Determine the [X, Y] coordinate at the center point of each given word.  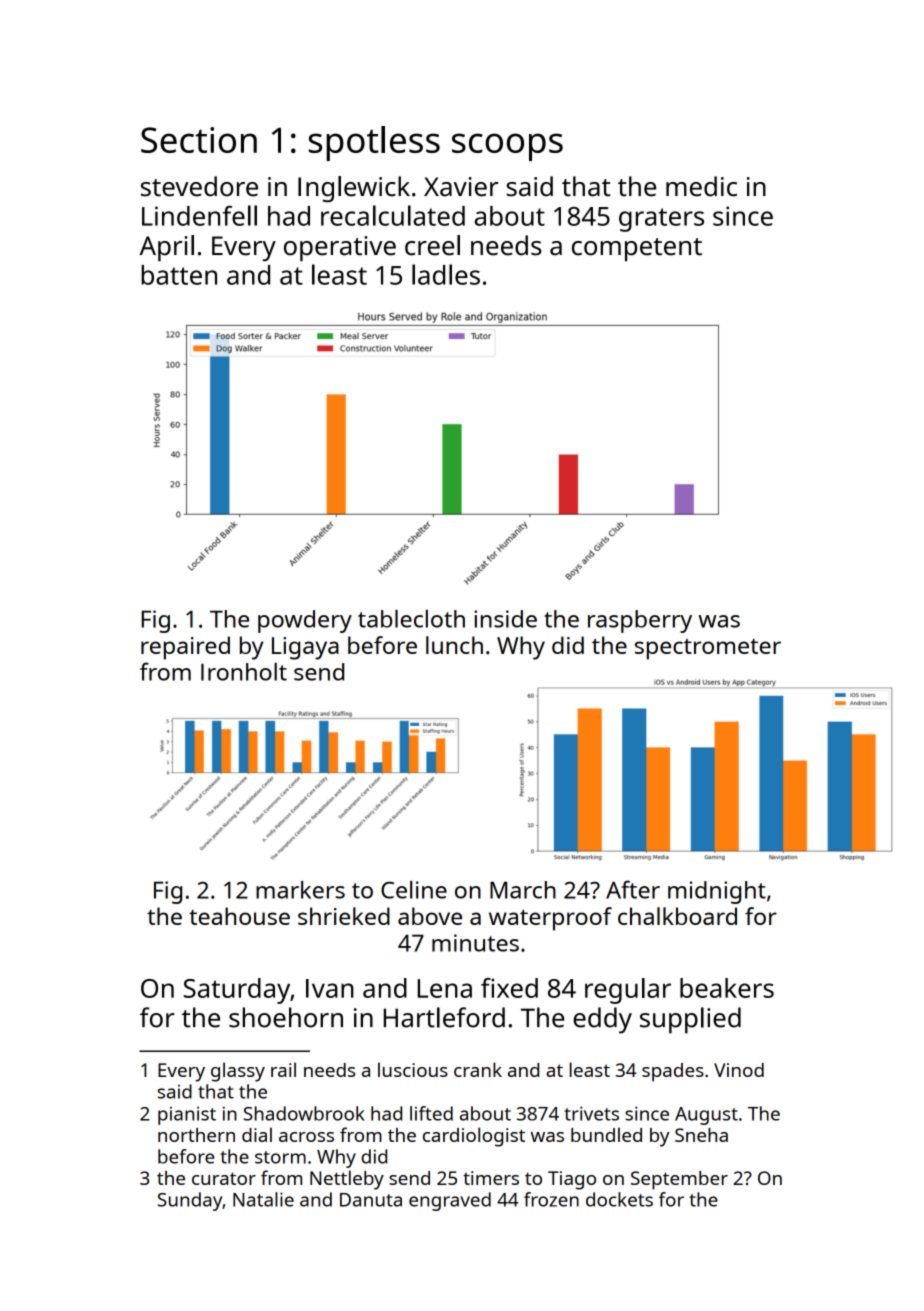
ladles [446, 274]
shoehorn [286, 1017]
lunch [454, 645]
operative [340, 249]
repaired [185, 648]
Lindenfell [199, 215]
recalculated [393, 215]
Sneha [701, 1135]
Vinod [739, 1070]
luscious [413, 1069]
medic [701, 186]
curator [224, 1178]
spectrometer [708, 649]
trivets [591, 1113]
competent [637, 250]
